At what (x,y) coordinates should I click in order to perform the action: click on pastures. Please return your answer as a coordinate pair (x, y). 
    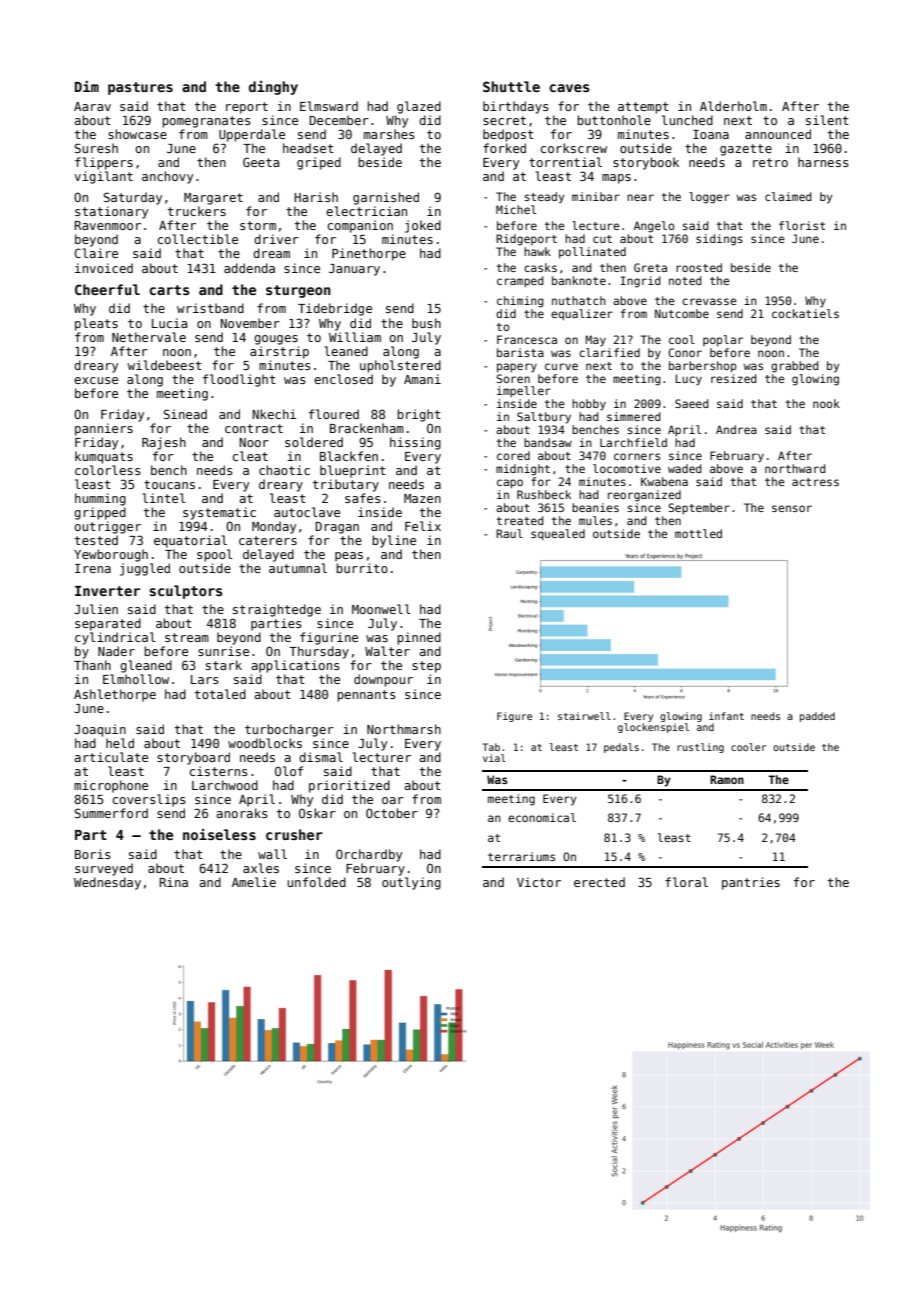
    Looking at the image, I should click on (140, 88).
